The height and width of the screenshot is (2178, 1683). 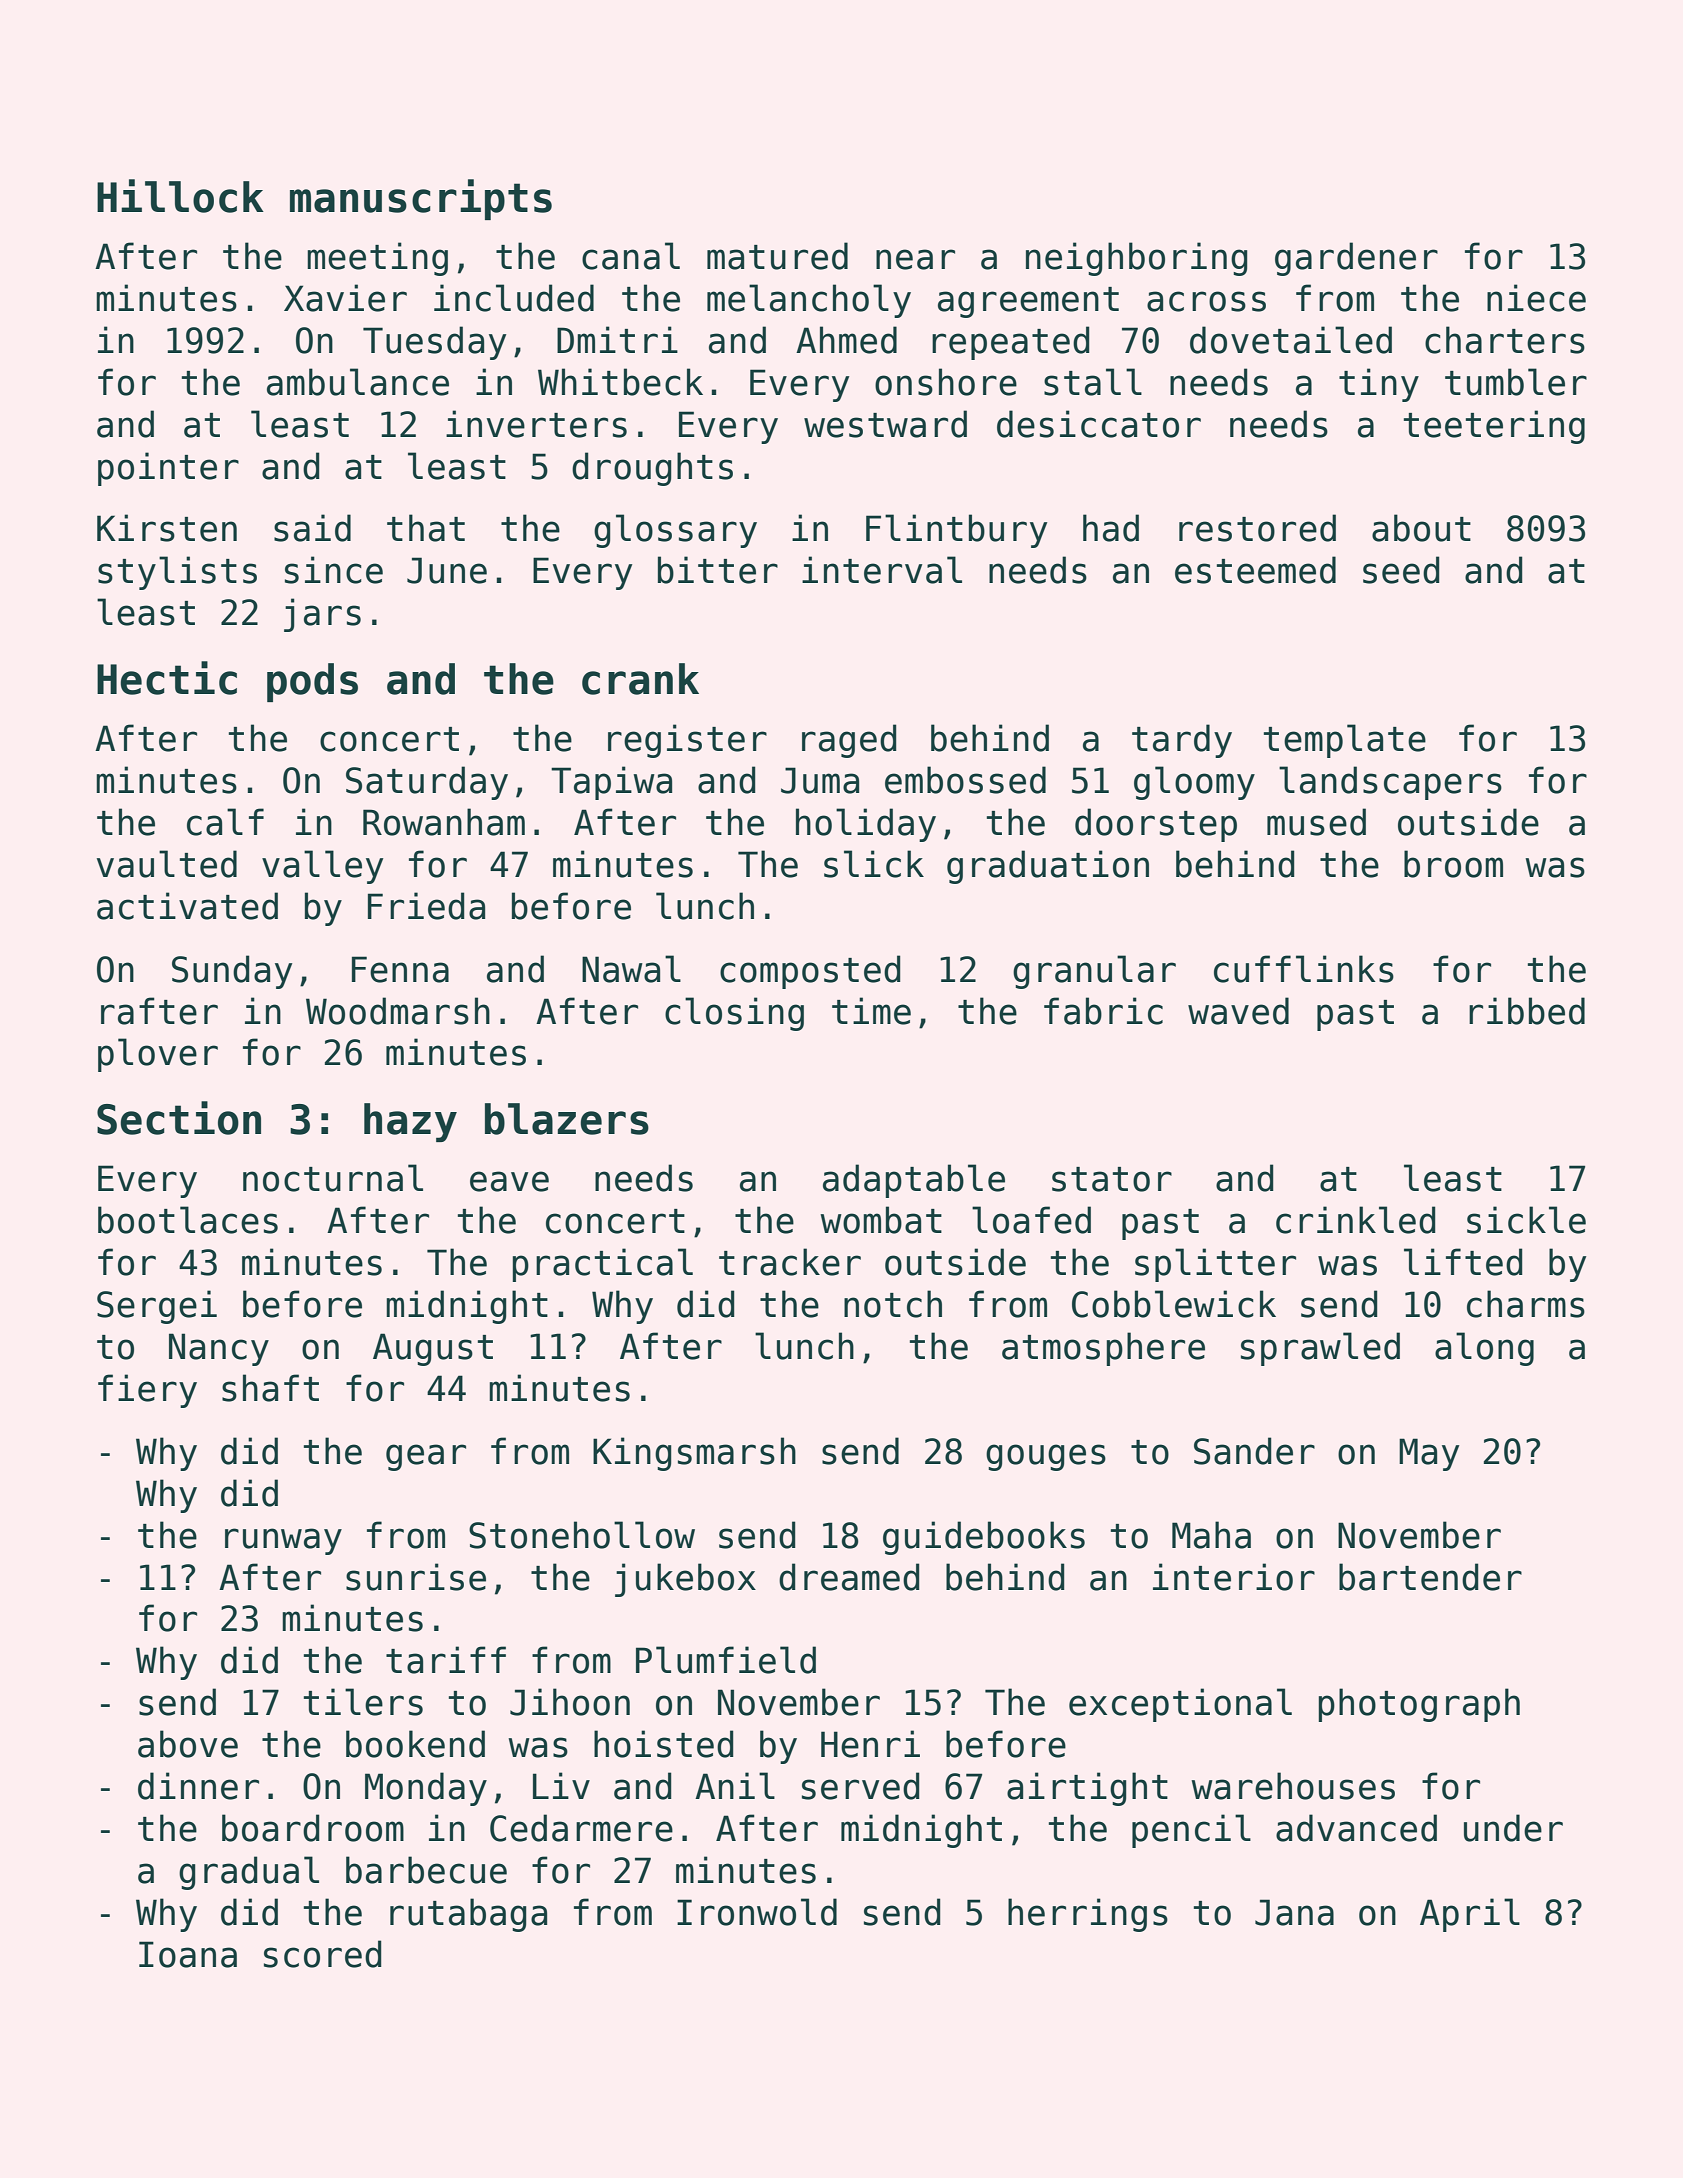 I want to click on canal, so click(x=631, y=256).
